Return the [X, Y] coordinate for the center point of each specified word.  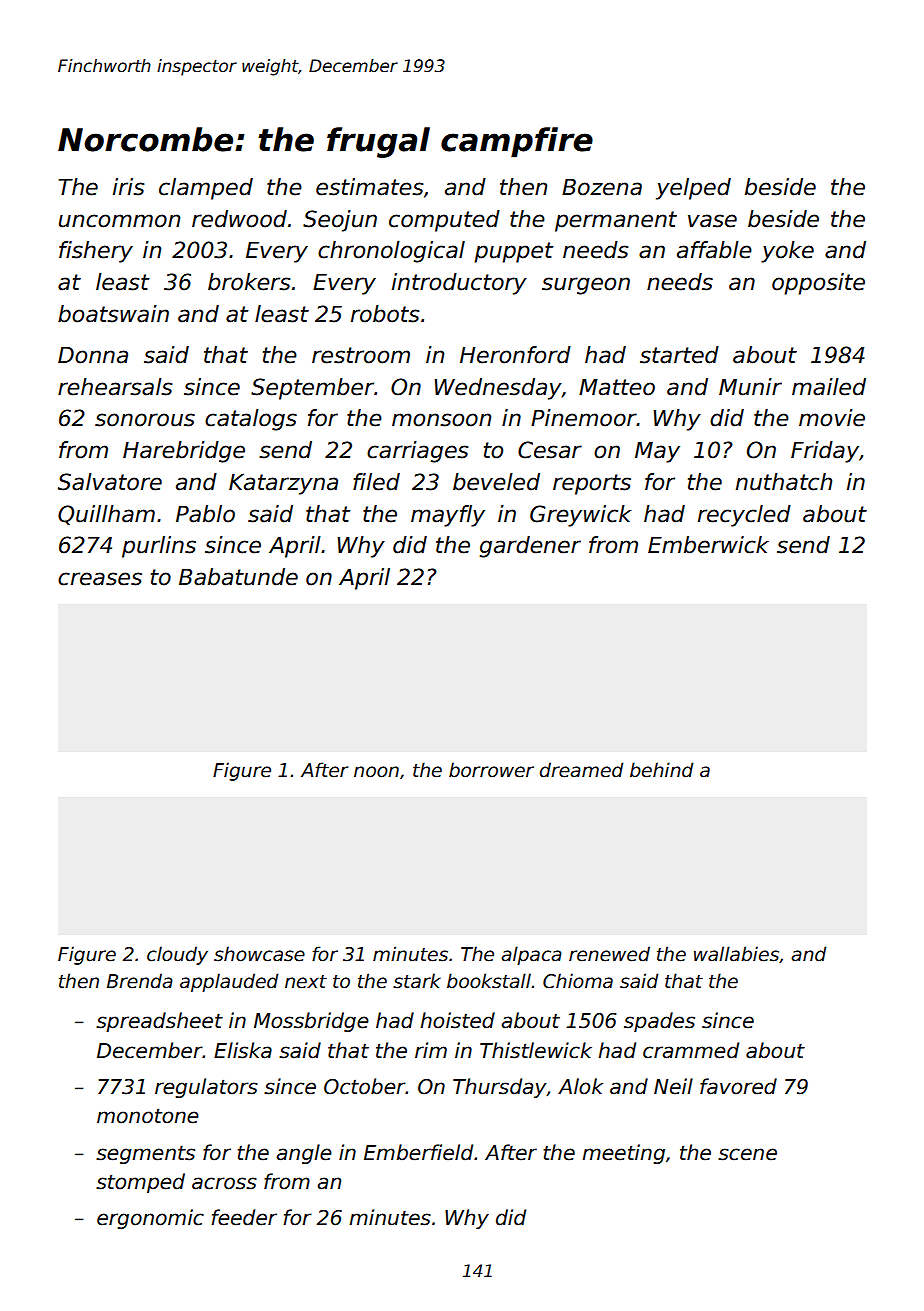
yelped [693, 189]
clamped [206, 189]
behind [661, 770]
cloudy [177, 955]
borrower [491, 770]
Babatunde [238, 577]
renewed [609, 954]
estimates [369, 187]
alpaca [531, 955]
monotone [148, 1116]
